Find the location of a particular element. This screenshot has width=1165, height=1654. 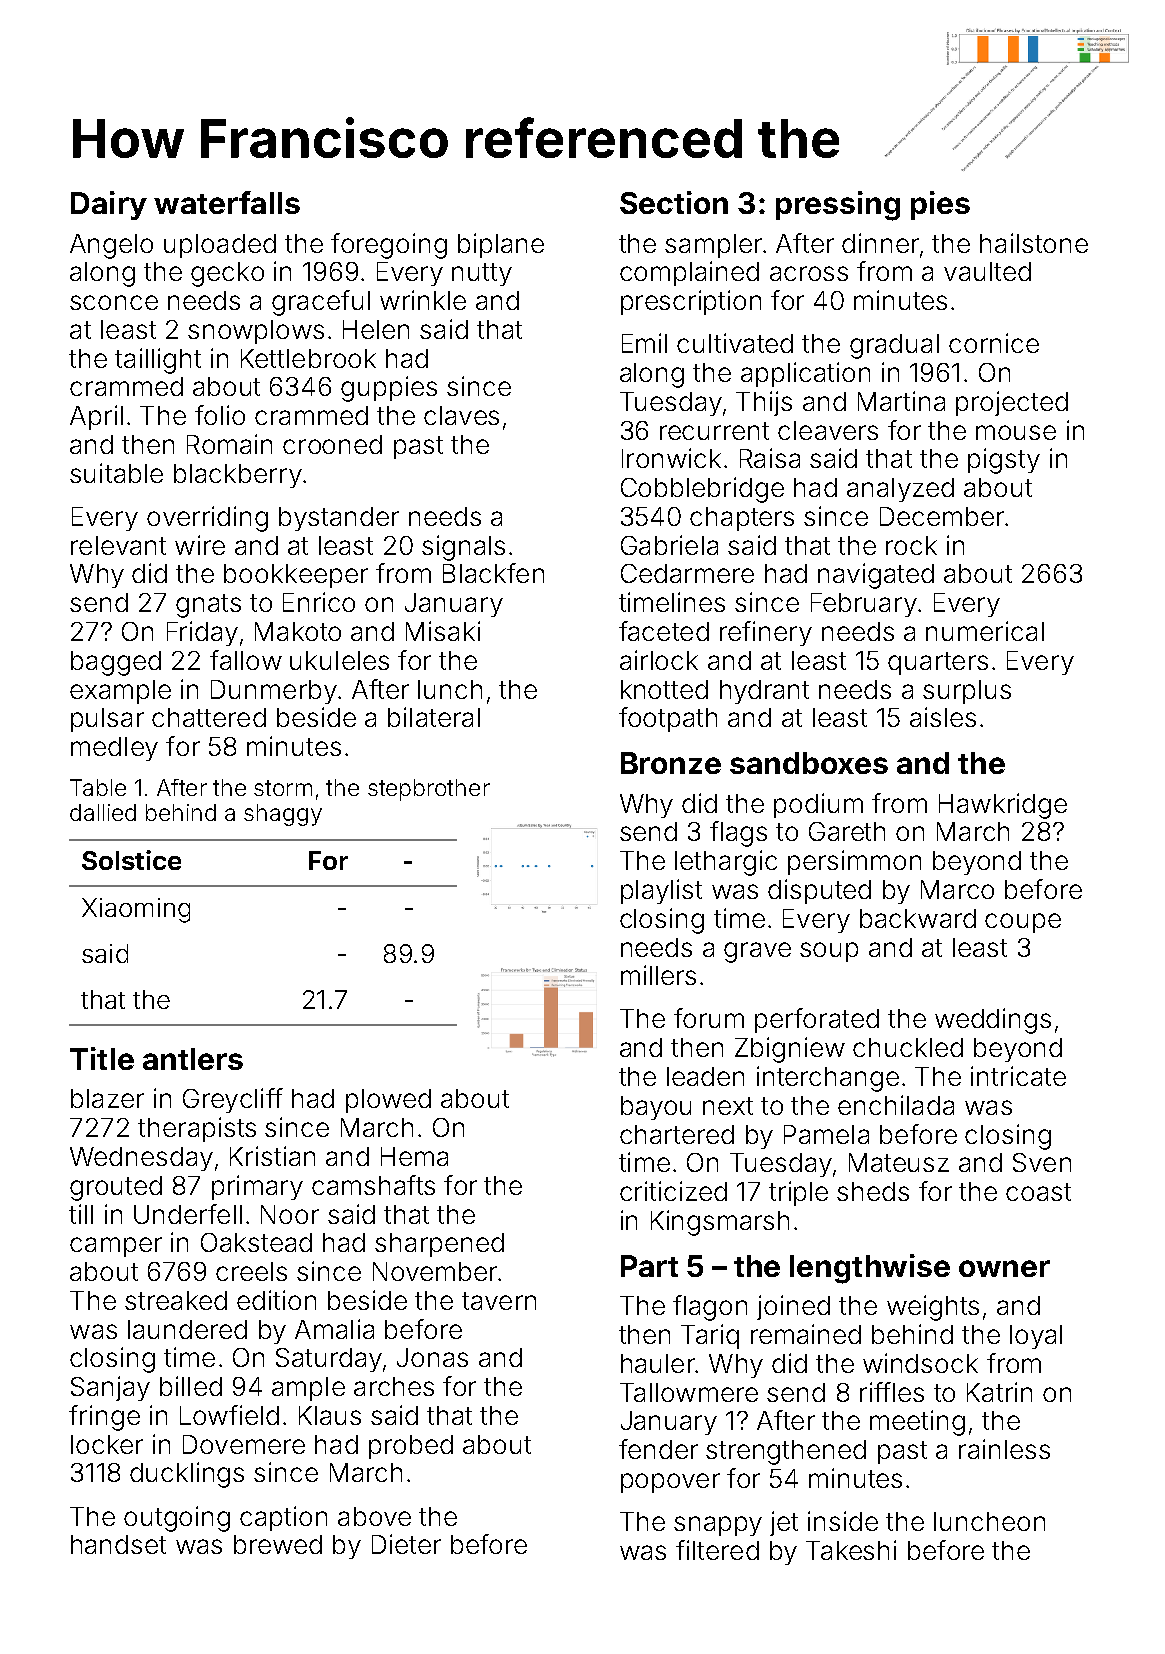

pressing is located at coordinates (838, 206).
